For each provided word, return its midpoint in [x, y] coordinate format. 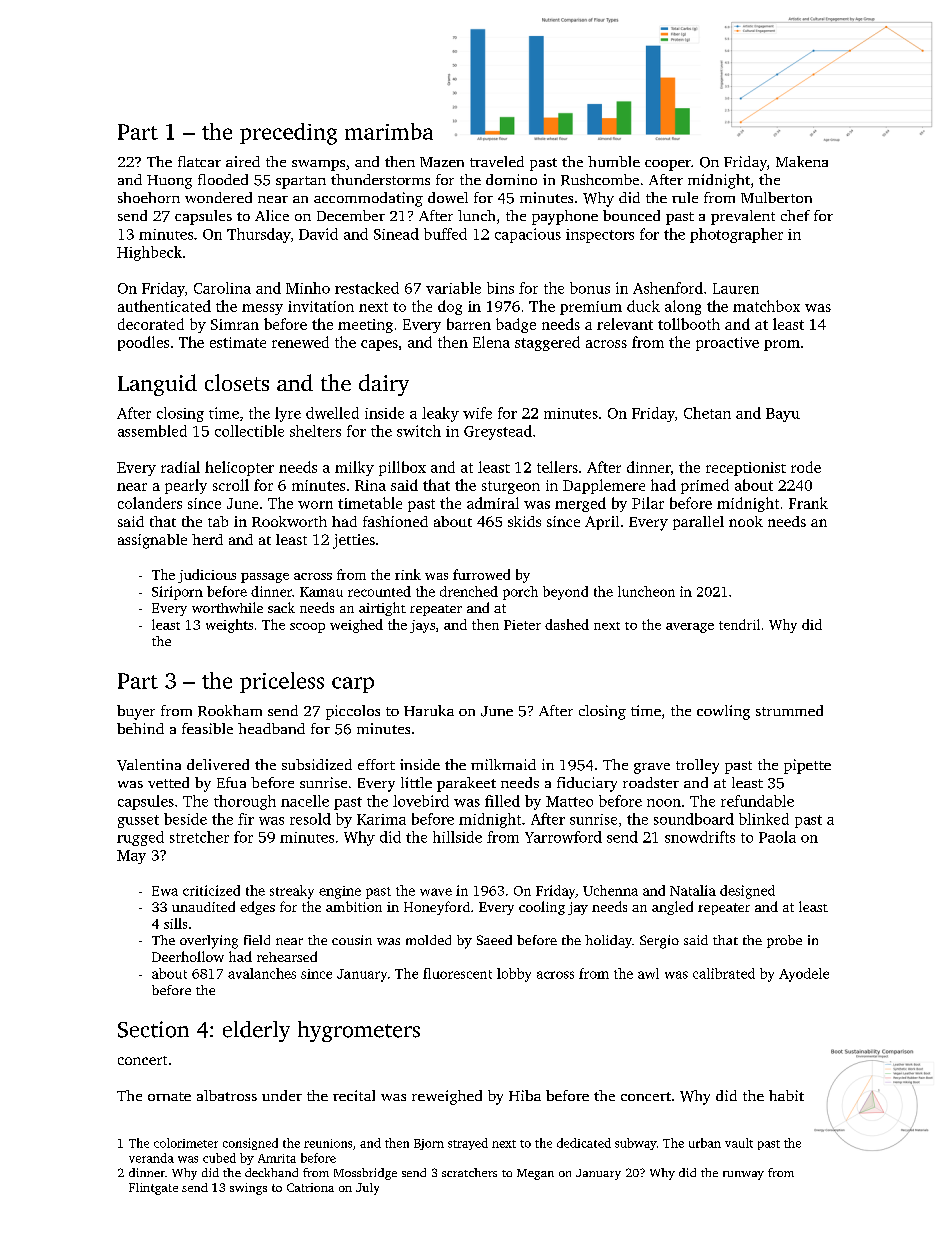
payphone [565, 217]
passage [265, 578]
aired [243, 161]
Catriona [310, 1187]
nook [746, 521]
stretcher [199, 837]
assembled [152, 431]
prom [782, 345]
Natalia [693, 890]
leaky [440, 414]
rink [408, 574]
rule [685, 197]
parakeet [466, 784]
